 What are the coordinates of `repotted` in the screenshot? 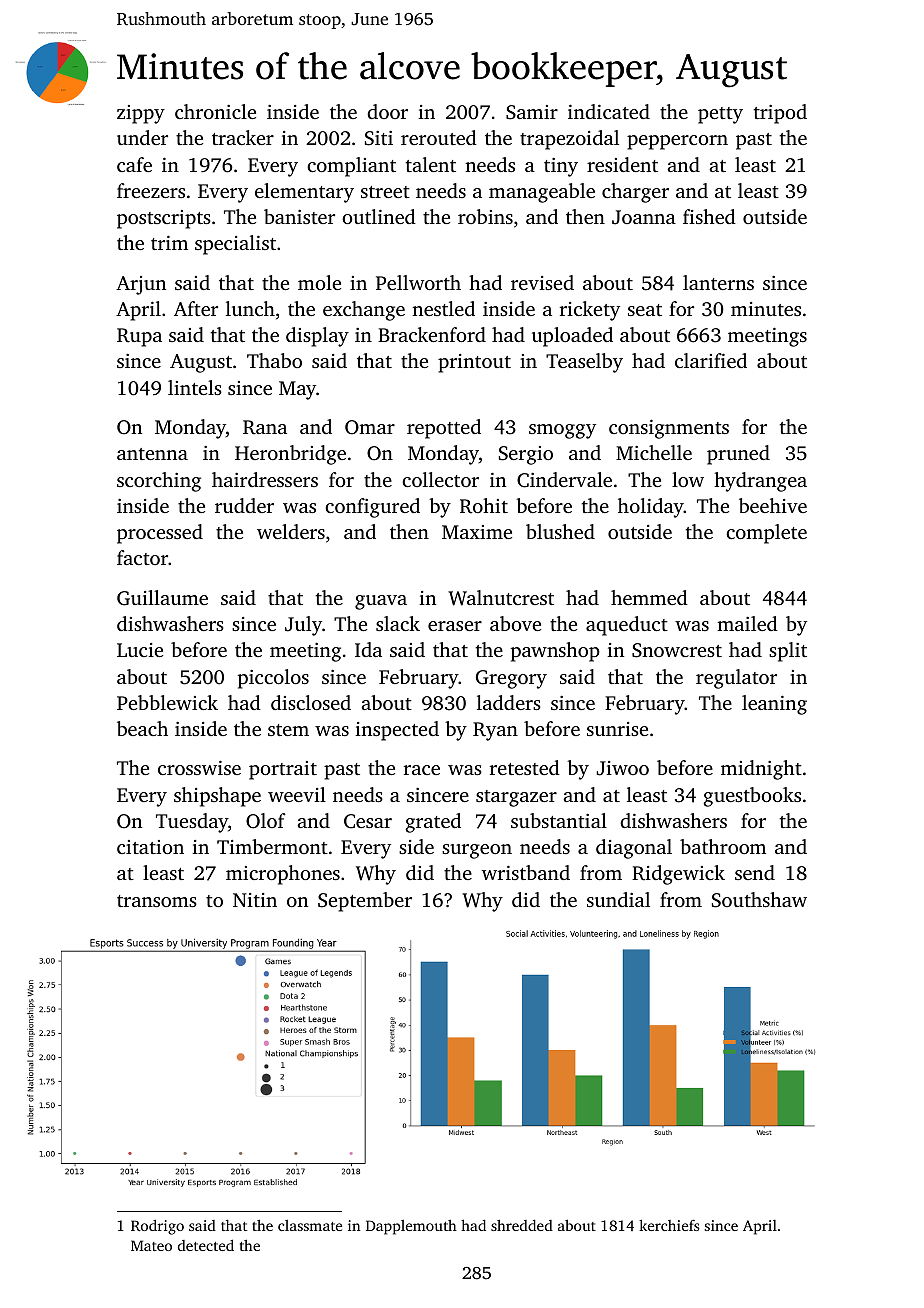 It's located at (444, 429).
